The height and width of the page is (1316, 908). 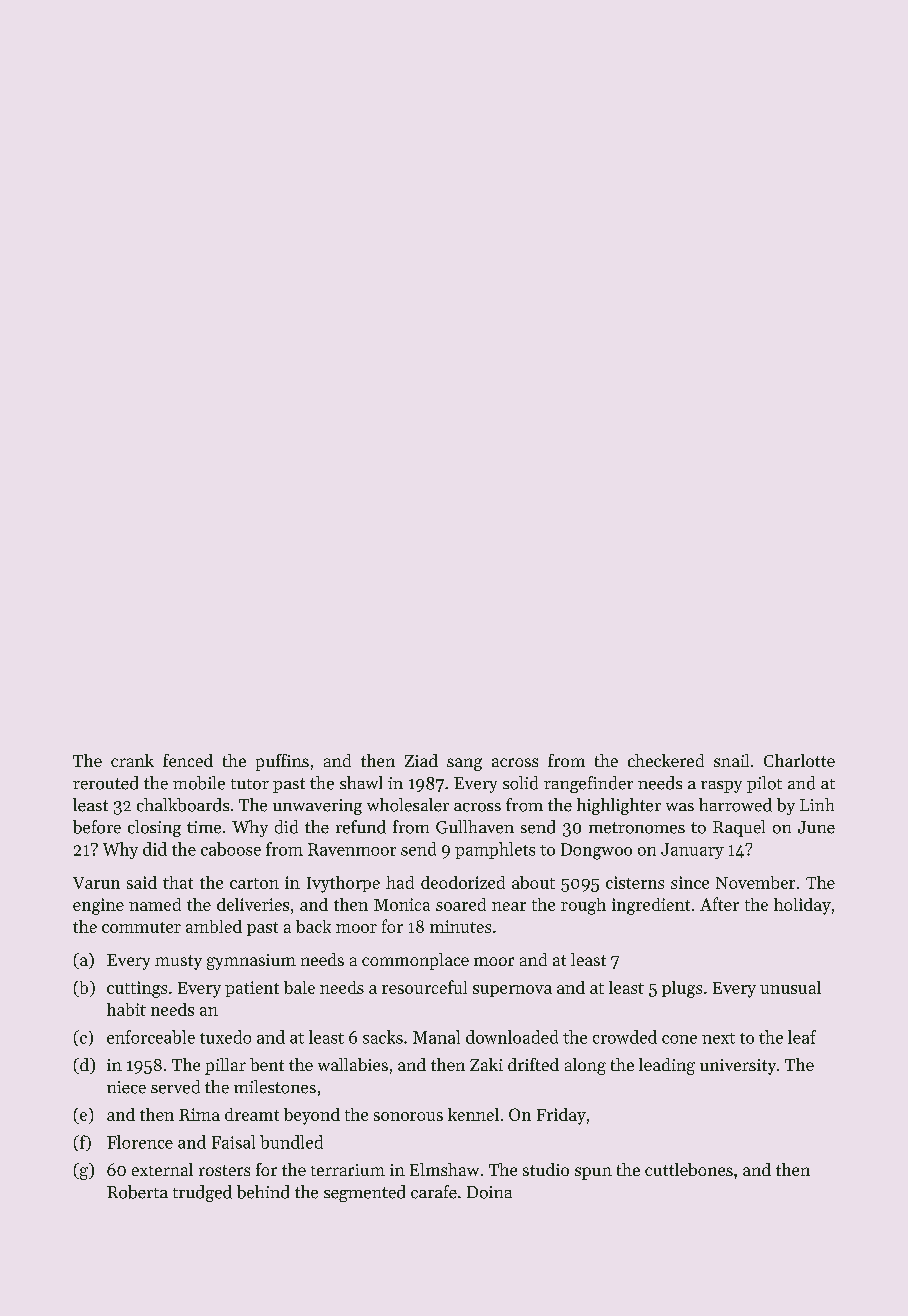 I want to click on holiday, so click(x=802, y=906).
